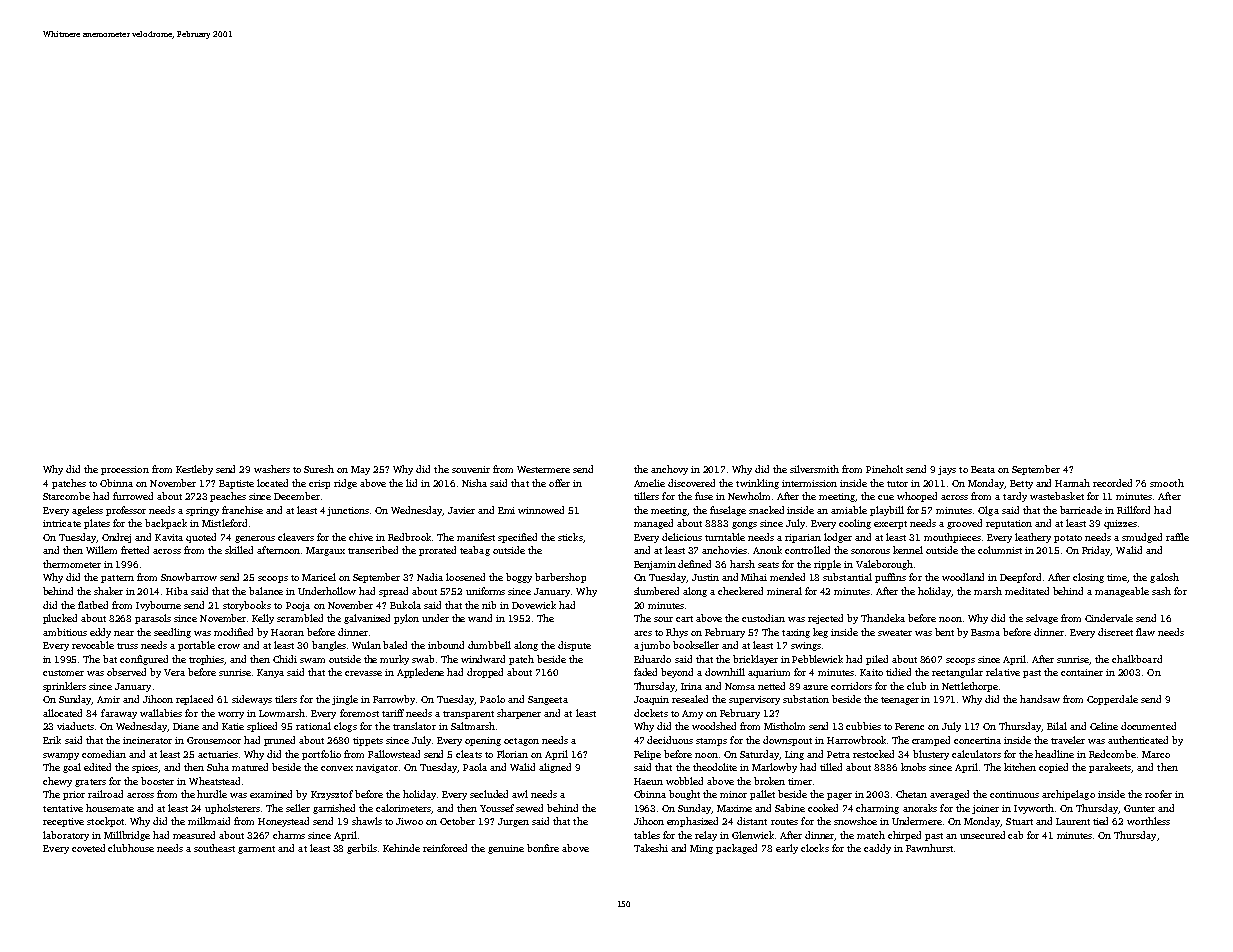 This screenshot has width=1233, height=952. What do you see at coordinates (877, 849) in the screenshot?
I see `caddy` at bounding box center [877, 849].
